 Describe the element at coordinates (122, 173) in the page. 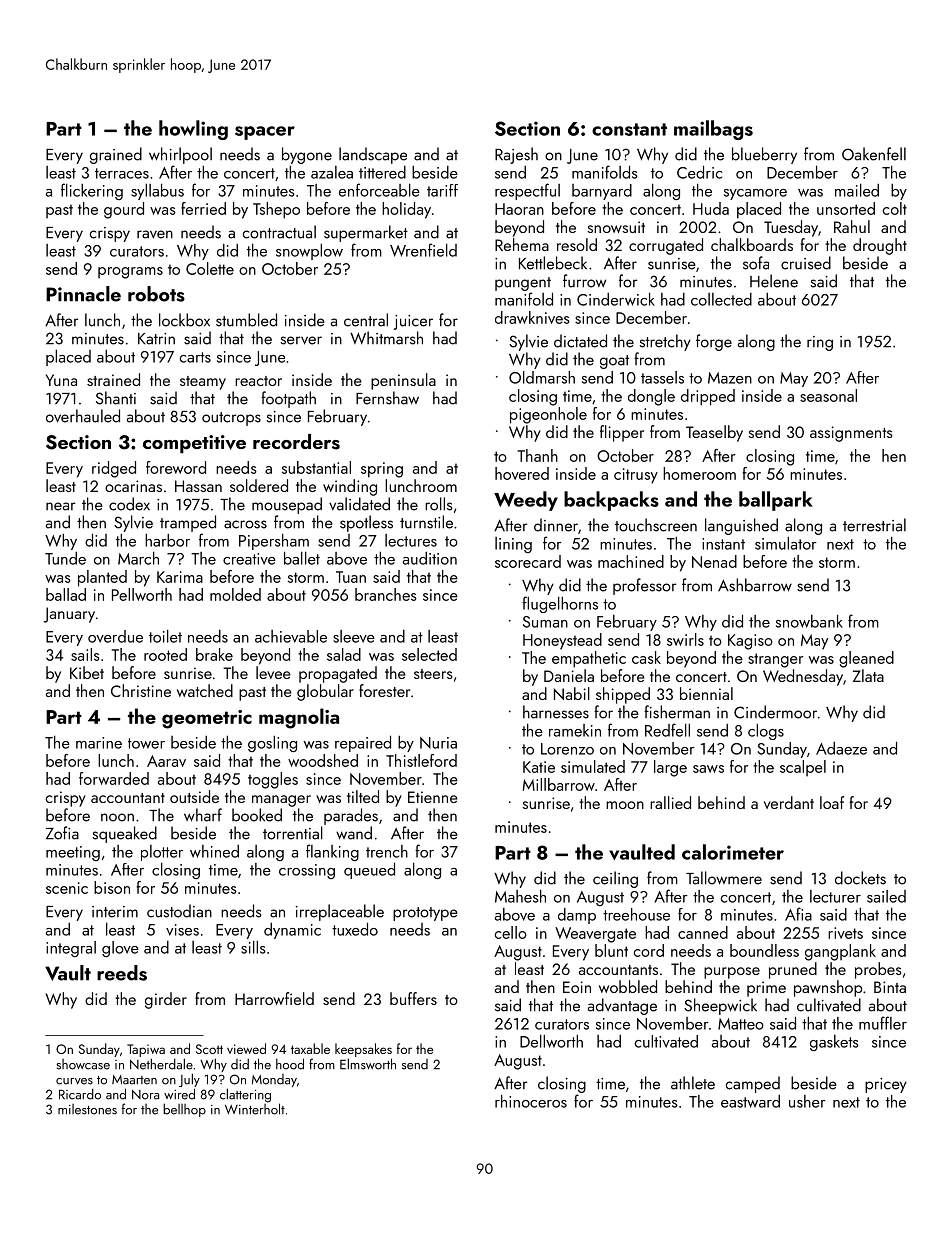

I see `terraces` at that location.
